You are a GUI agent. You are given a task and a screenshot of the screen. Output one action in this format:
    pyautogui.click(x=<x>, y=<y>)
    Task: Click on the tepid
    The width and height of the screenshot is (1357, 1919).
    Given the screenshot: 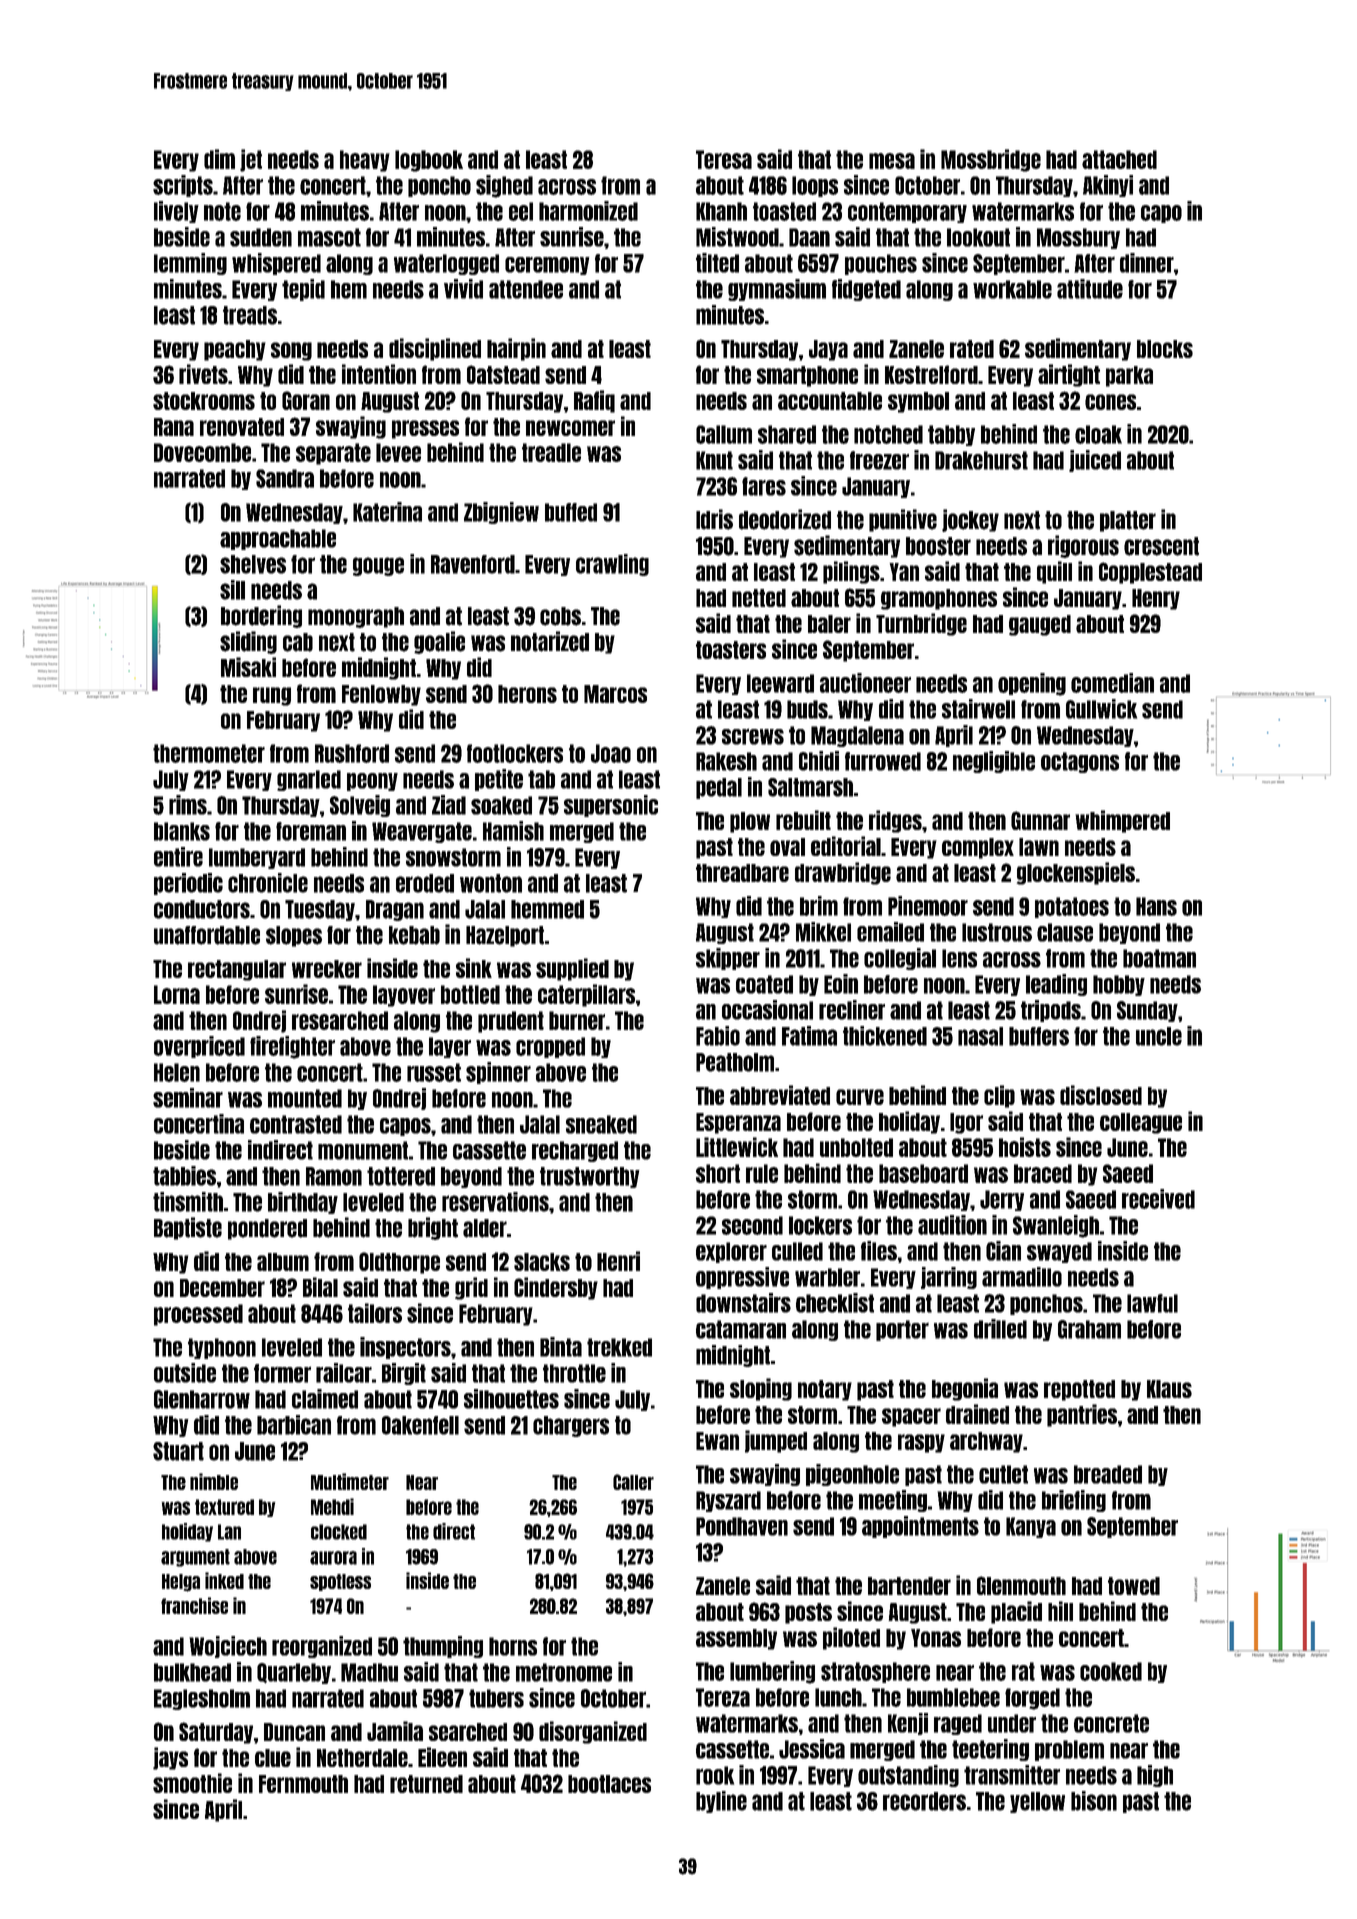 What is the action you would take?
    pyautogui.click(x=303, y=290)
